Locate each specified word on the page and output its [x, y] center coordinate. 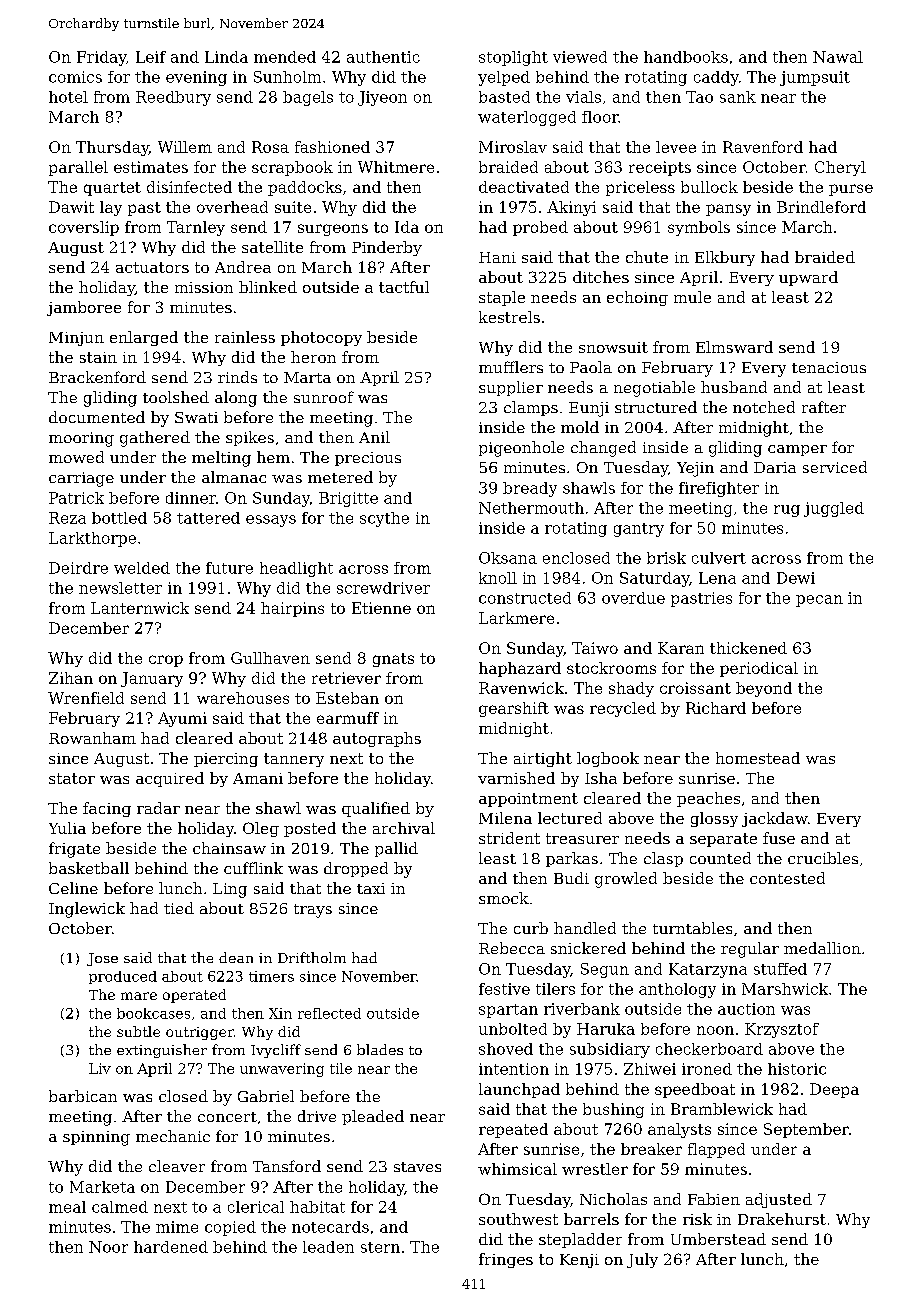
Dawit [71, 207]
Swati [196, 417]
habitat [317, 1207]
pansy [728, 210]
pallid [396, 849]
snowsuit [613, 347]
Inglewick [87, 910]
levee [676, 147]
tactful [404, 287]
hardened [171, 1247]
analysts [679, 1130]
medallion [822, 948]
